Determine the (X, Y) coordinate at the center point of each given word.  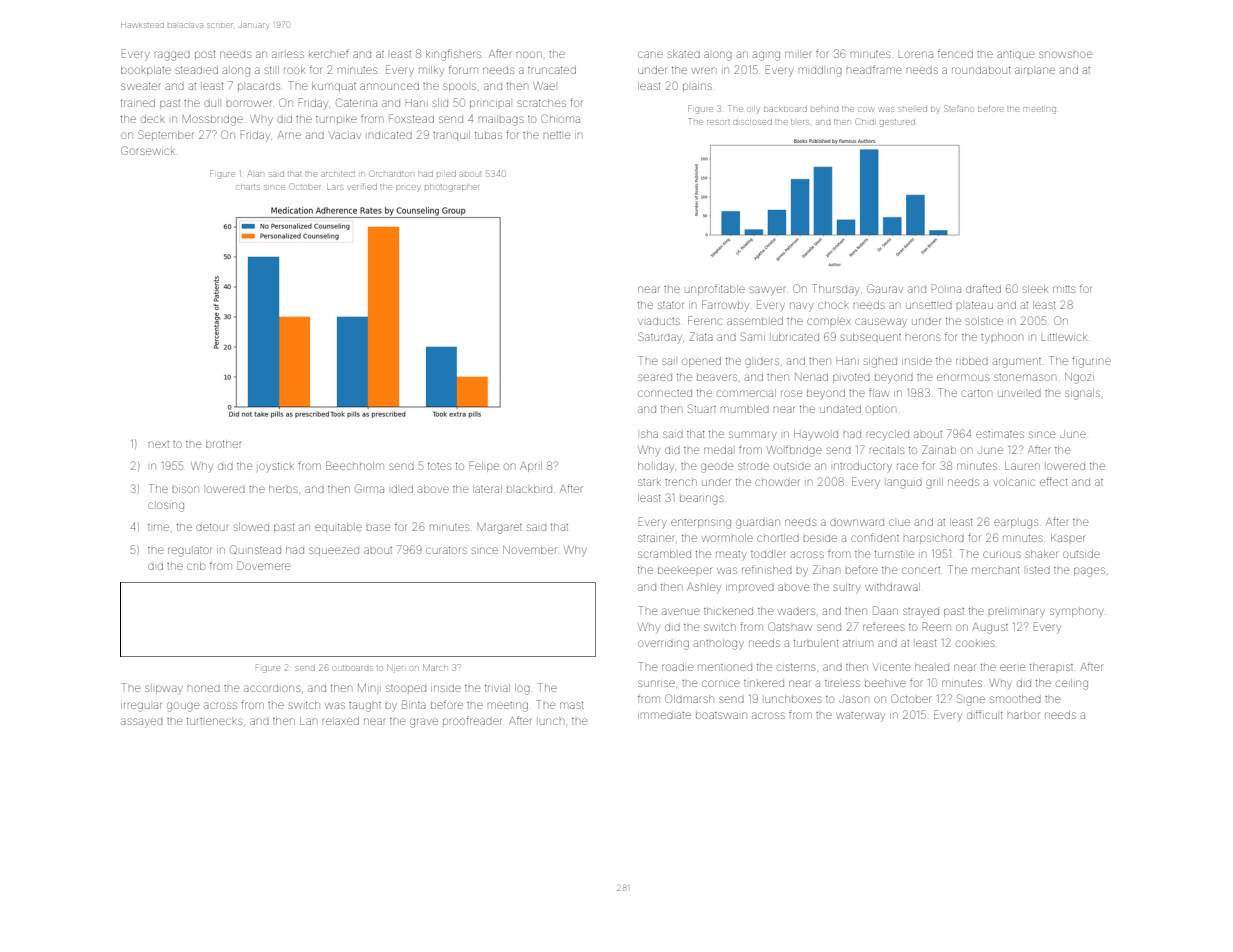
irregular (141, 707)
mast (572, 705)
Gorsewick (148, 150)
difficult (985, 714)
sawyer (768, 291)
